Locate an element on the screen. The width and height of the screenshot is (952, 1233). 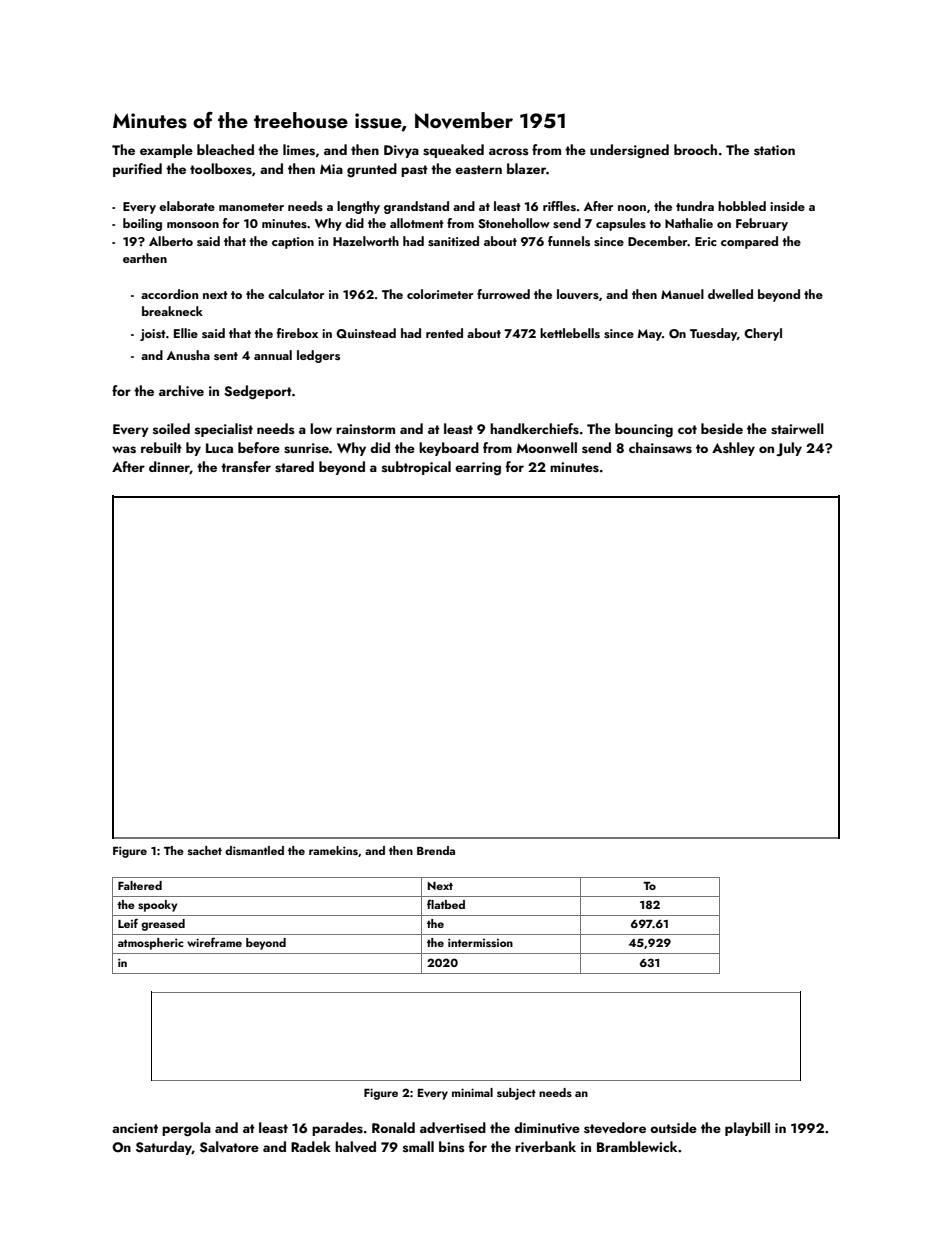
earring is located at coordinates (478, 469).
